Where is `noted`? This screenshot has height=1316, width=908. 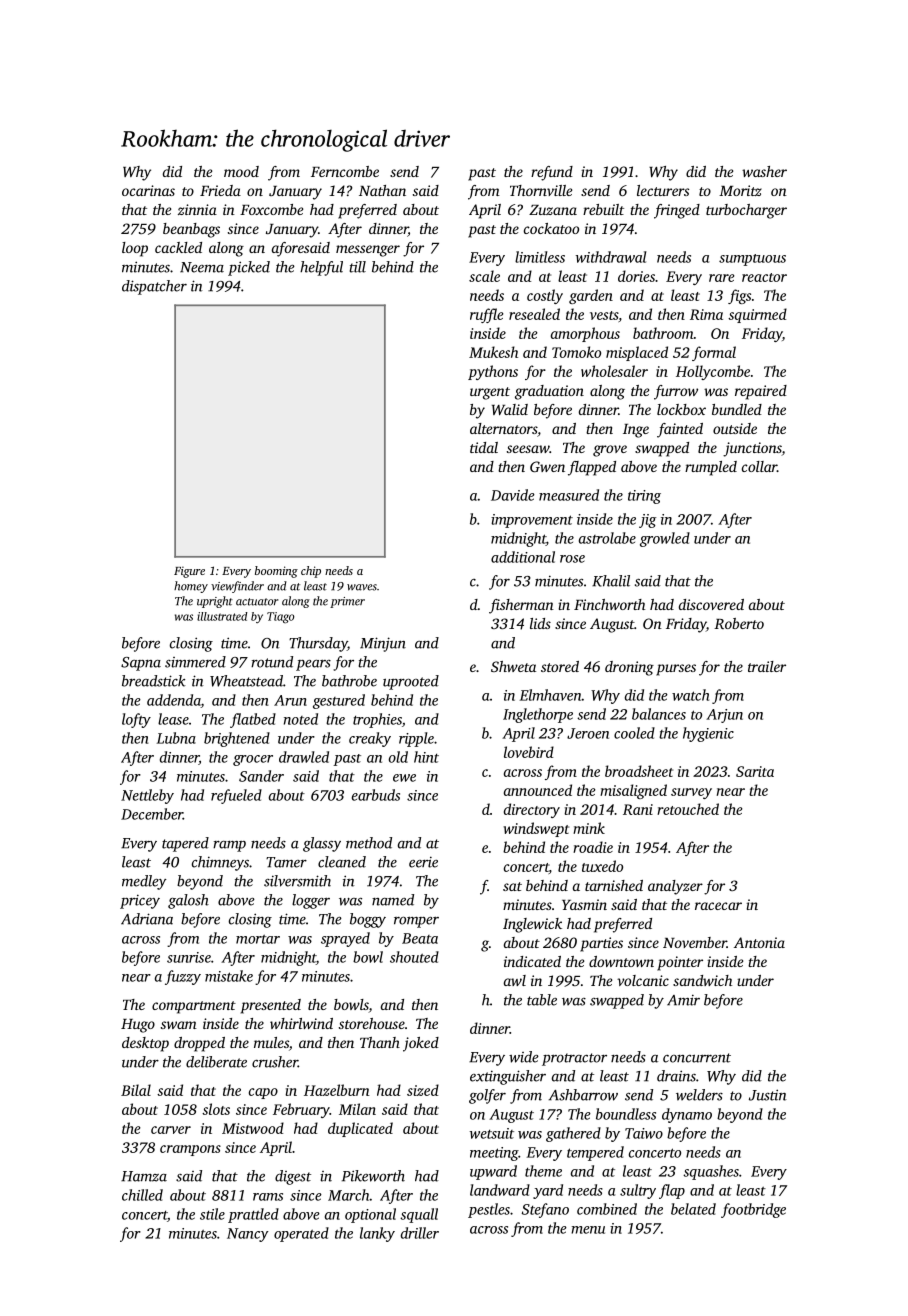
noted is located at coordinates (301, 719).
